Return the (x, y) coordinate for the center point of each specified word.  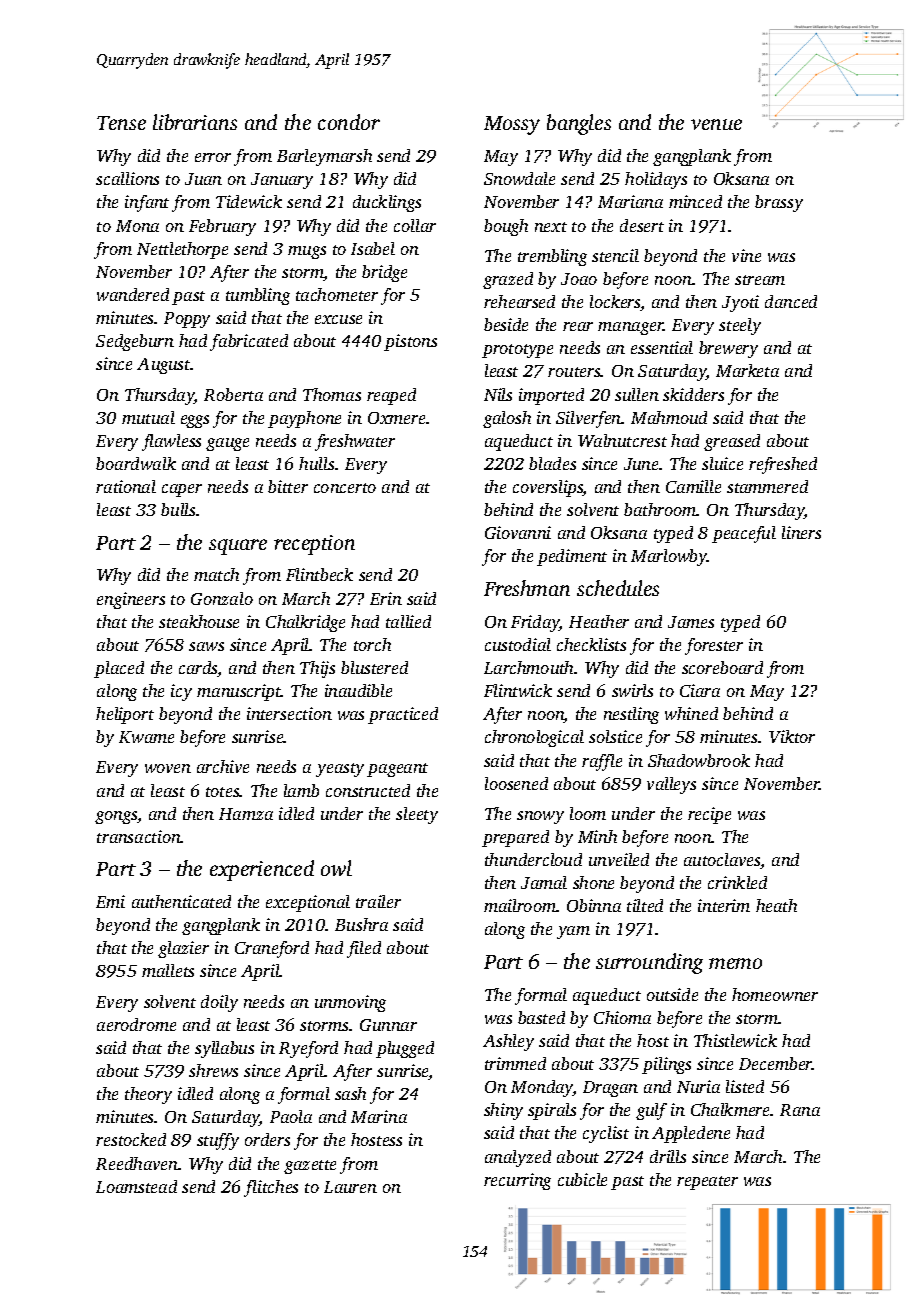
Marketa (747, 370)
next (551, 227)
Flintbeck (319, 574)
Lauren (350, 1187)
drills (668, 1156)
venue (716, 124)
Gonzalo (222, 598)
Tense (121, 123)
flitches (271, 1188)
